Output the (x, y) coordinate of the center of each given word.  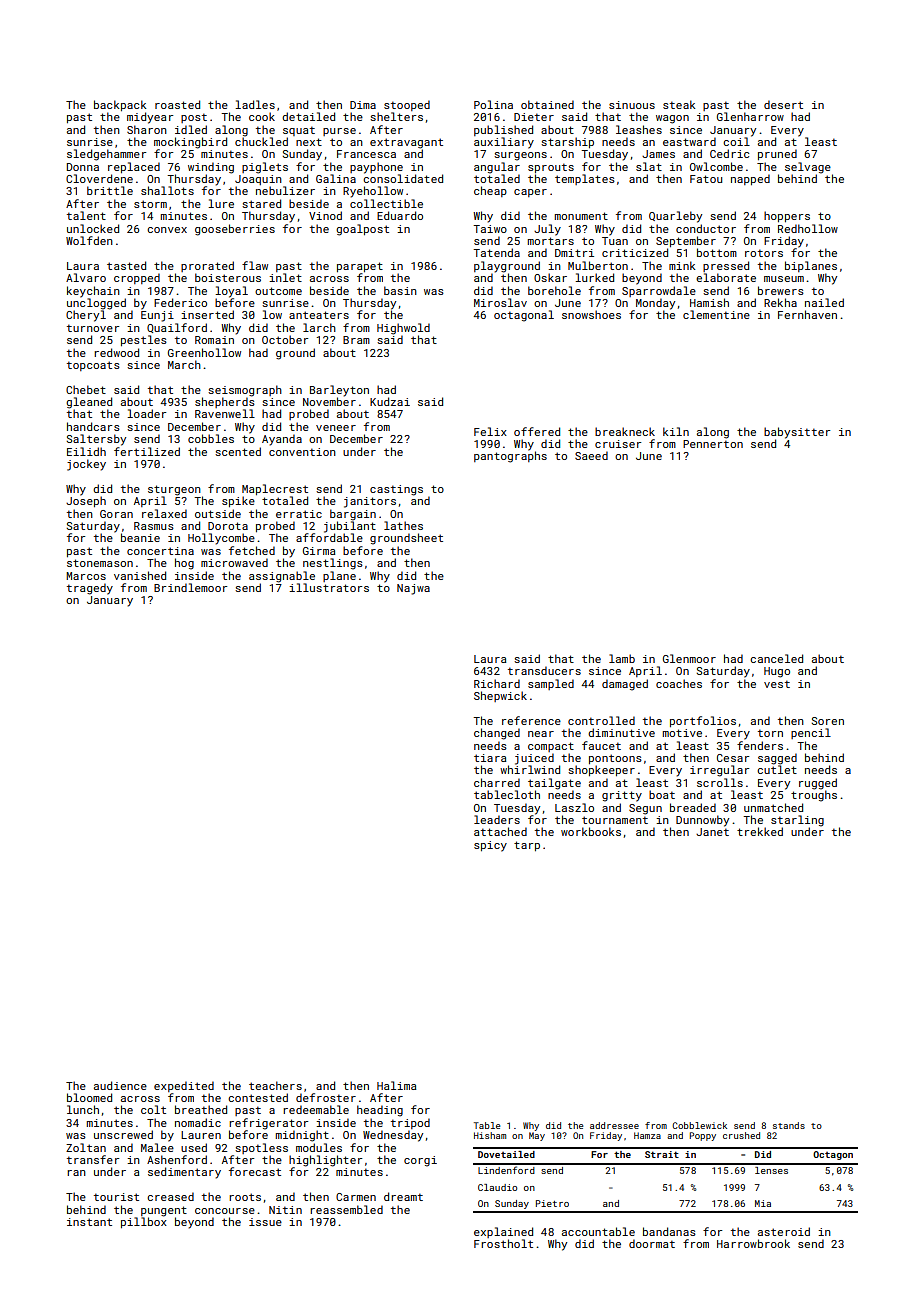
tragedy (90, 589)
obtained (547, 104)
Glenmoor (689, 658)
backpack (120, 105)
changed (497, 734)
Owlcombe (716, 166)
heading (380, 1111)
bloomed (89, 1097)
